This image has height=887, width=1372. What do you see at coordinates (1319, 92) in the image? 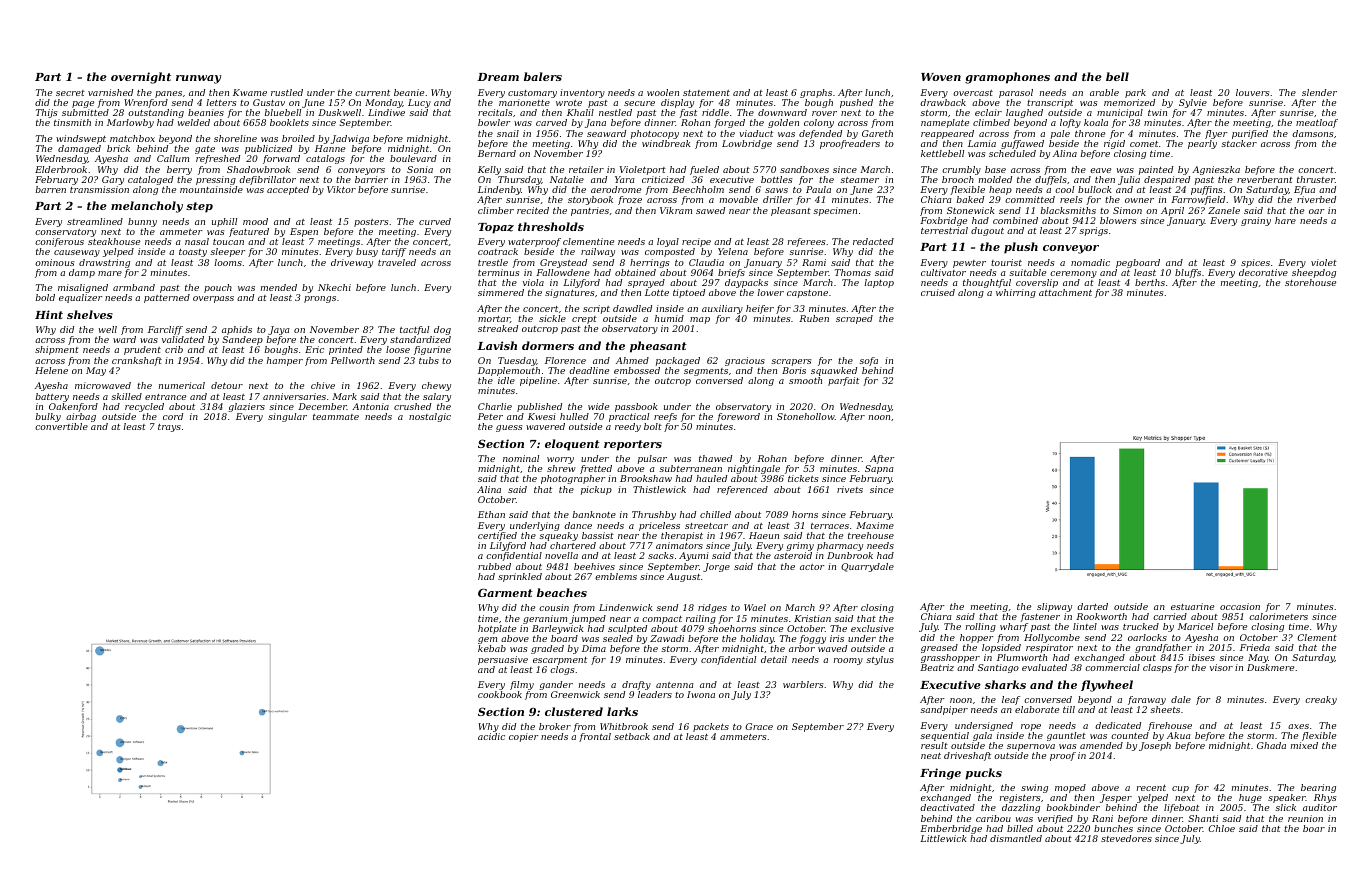
I see `slender` at bounding box center [1319, 92].
